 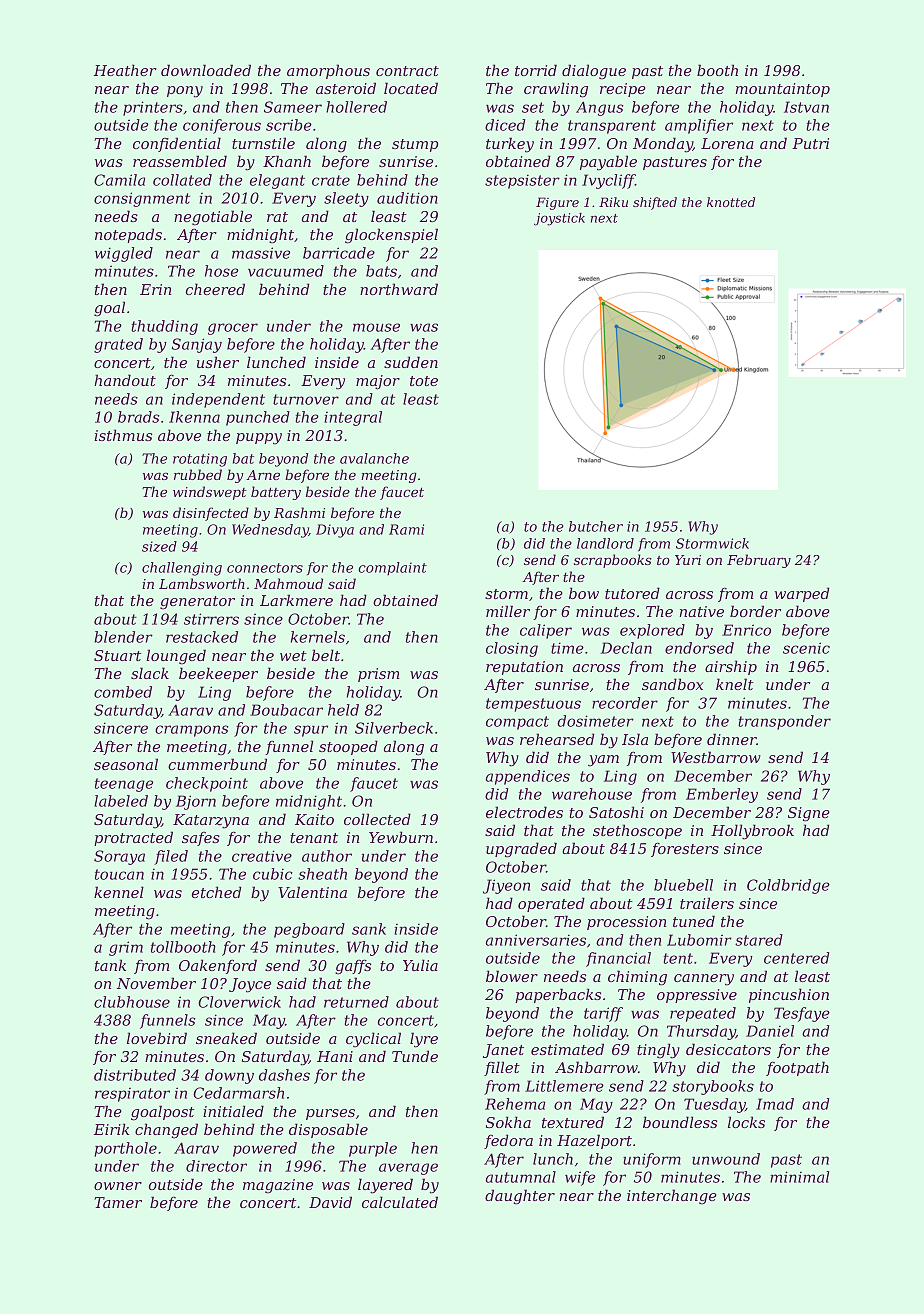 I want to click on restacked, so click(x=202, y=637).
